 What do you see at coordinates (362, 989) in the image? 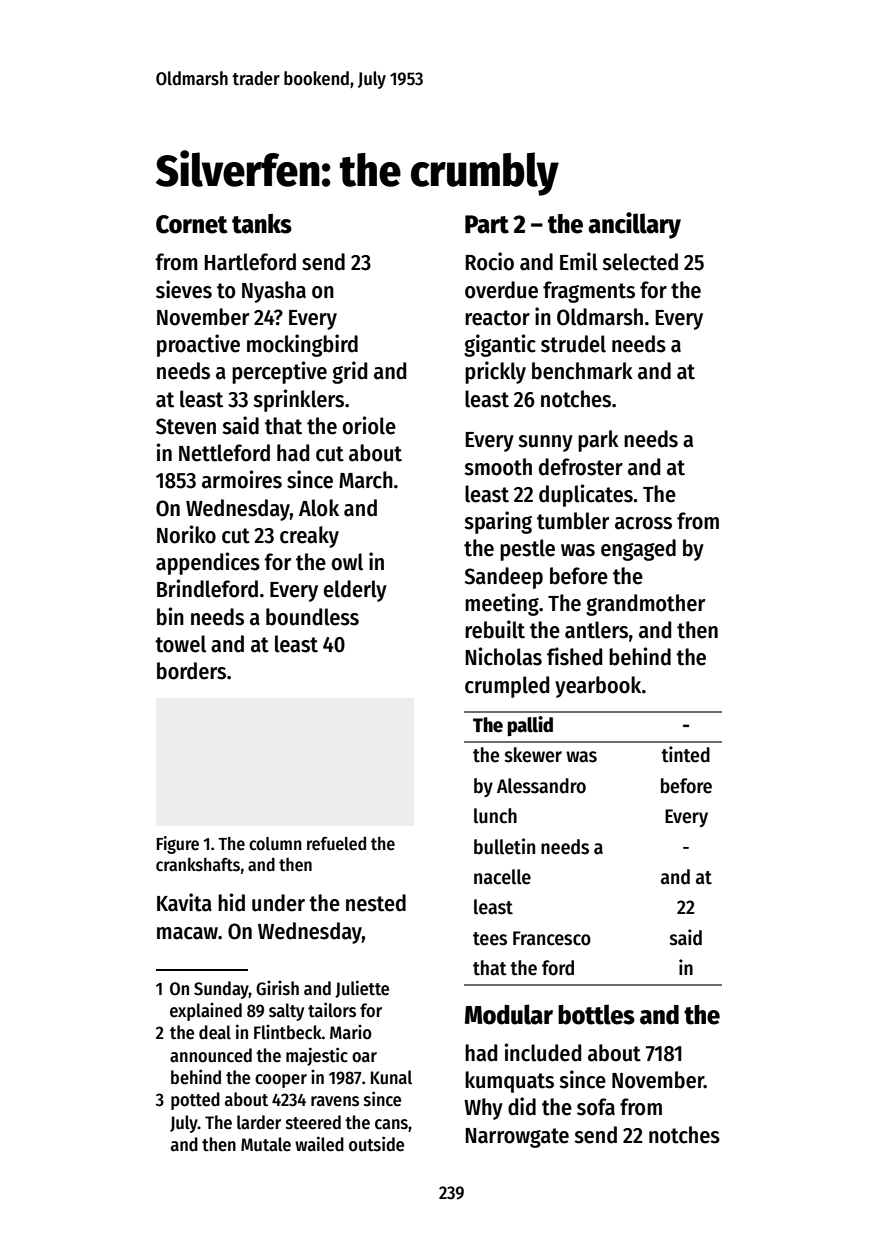
I see `Juliette` at bounding box center [362, 989].
